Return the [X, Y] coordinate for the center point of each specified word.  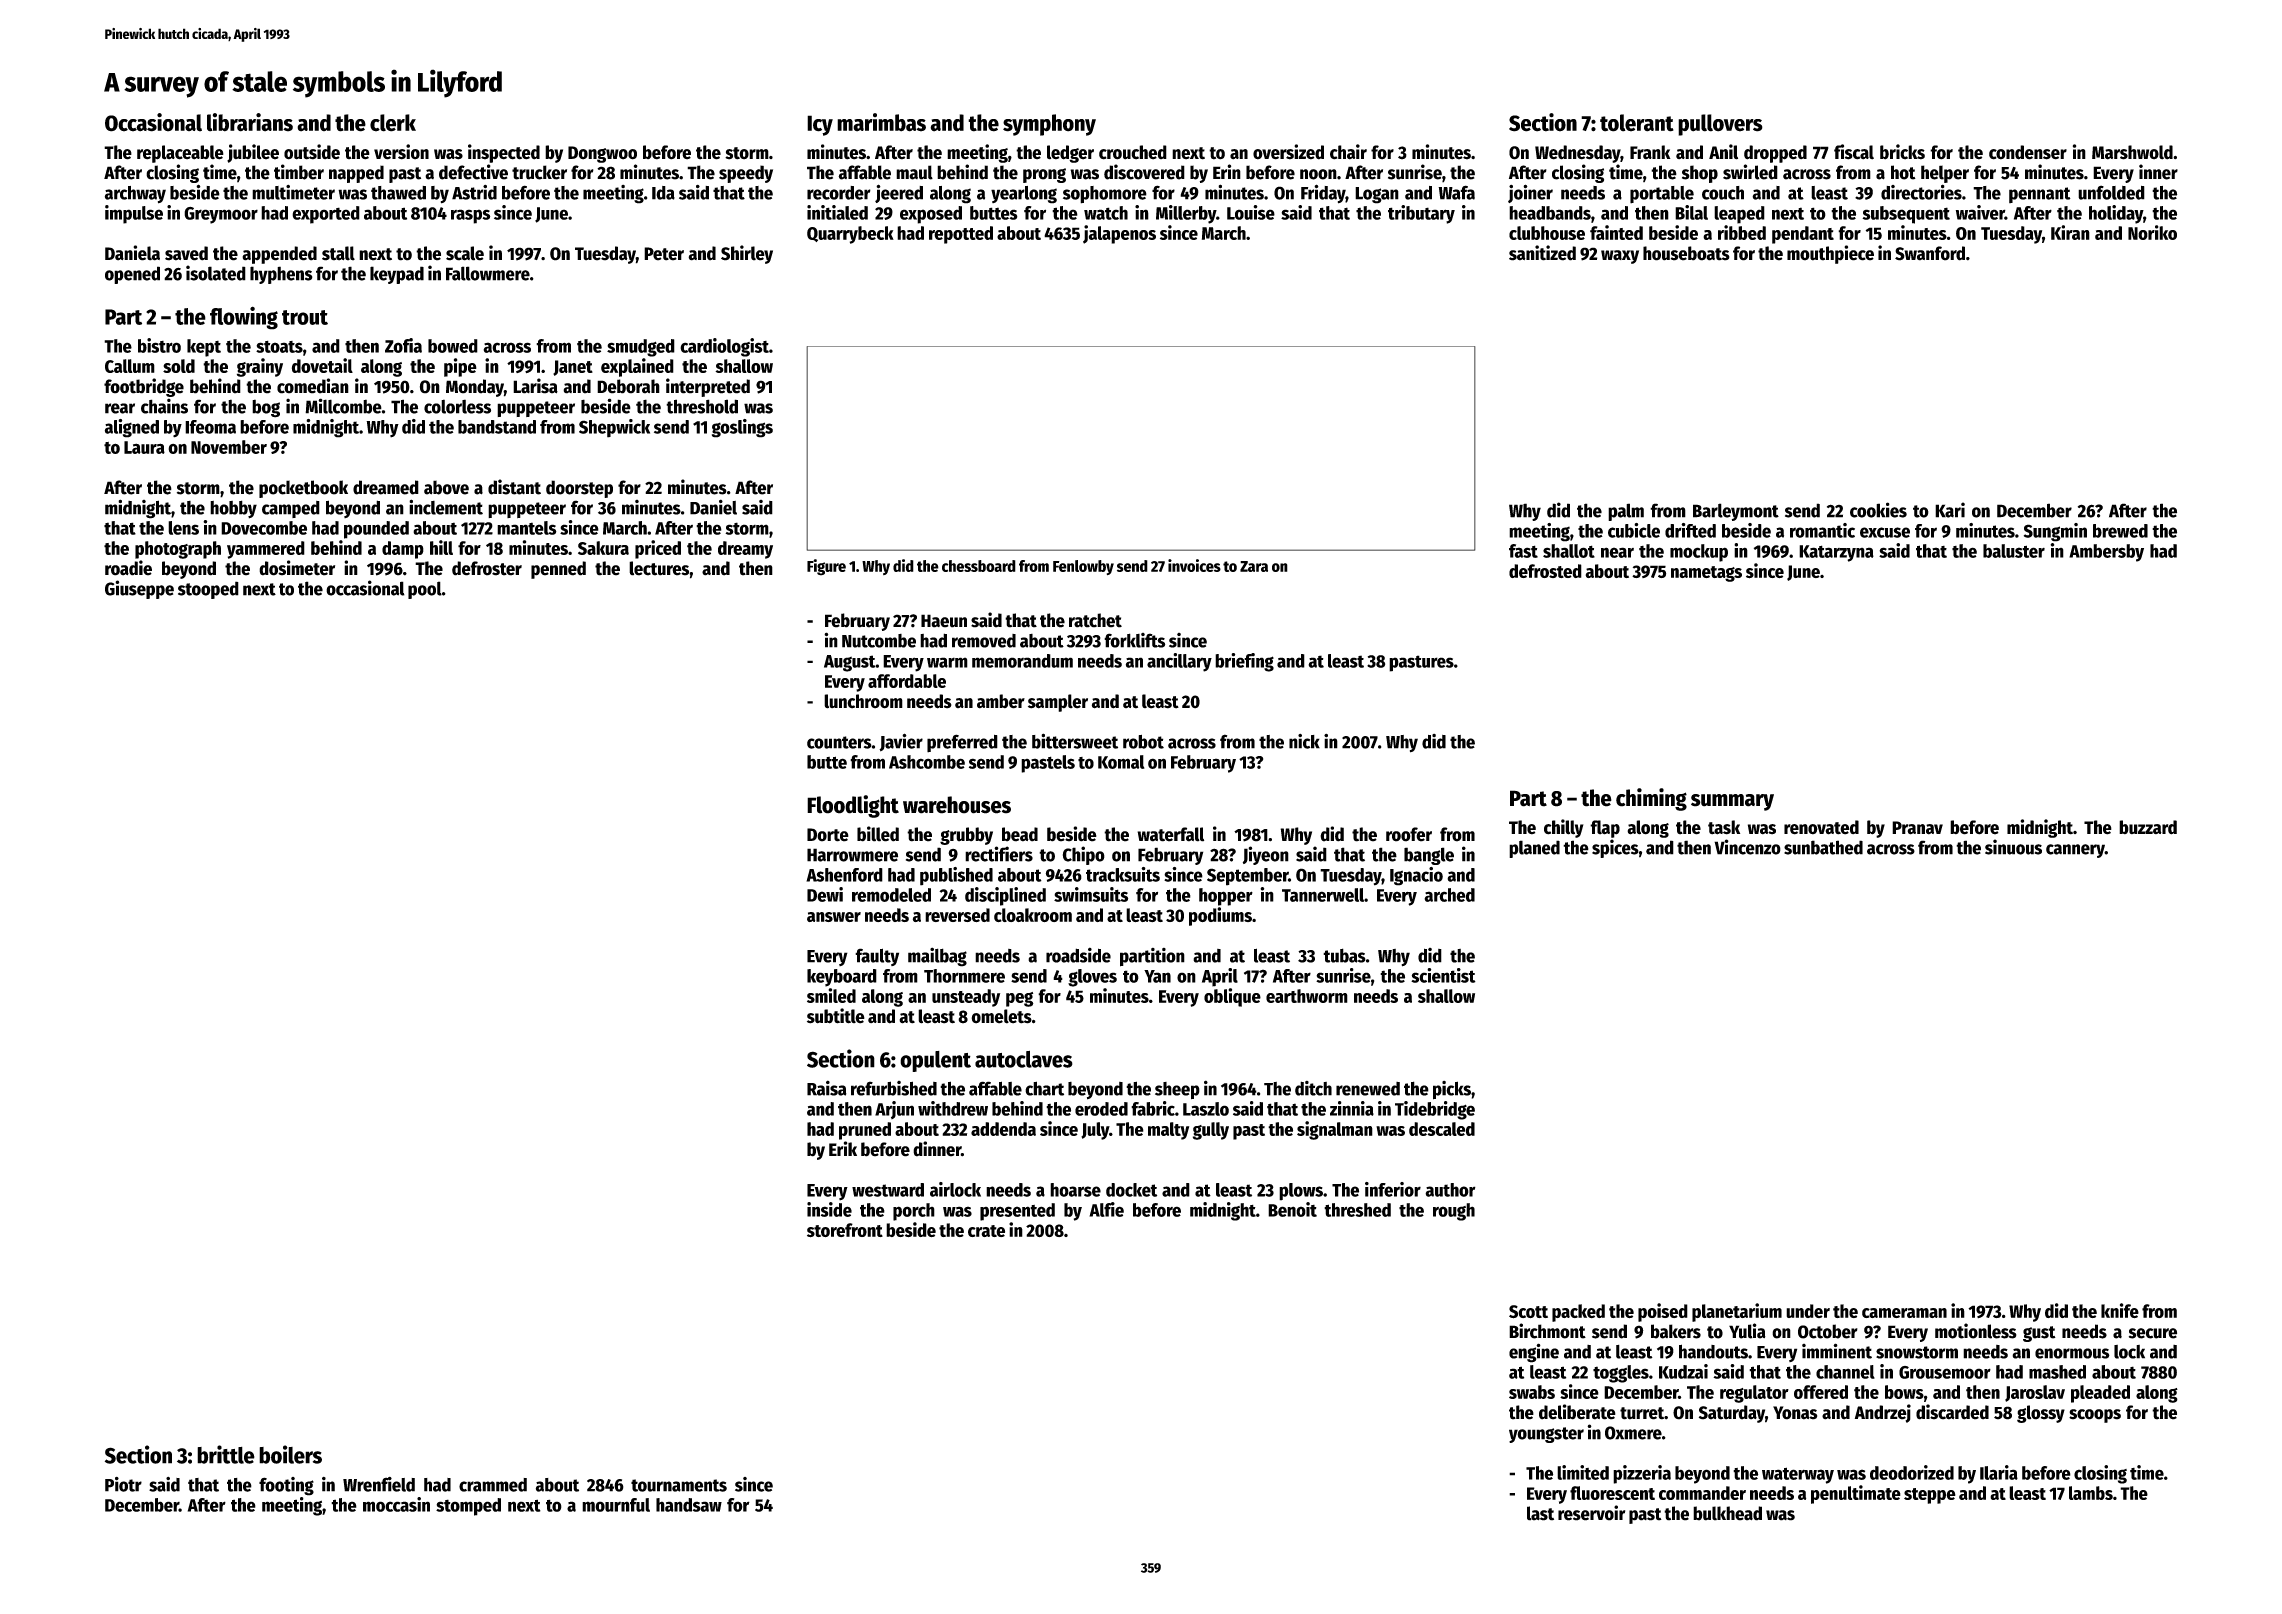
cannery [2075, 851]
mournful [616, 1505]
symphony [1049, 125]
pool [425, 590]
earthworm [1307, 996]
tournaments [679, 1485]
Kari [1950, 510]
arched [1449, 895]
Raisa [827, 1088]
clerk [393, 123]
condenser [2028, 152]
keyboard [842, 978]
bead [1020, 834]
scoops [2095, 1416]
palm [1626, 512]
